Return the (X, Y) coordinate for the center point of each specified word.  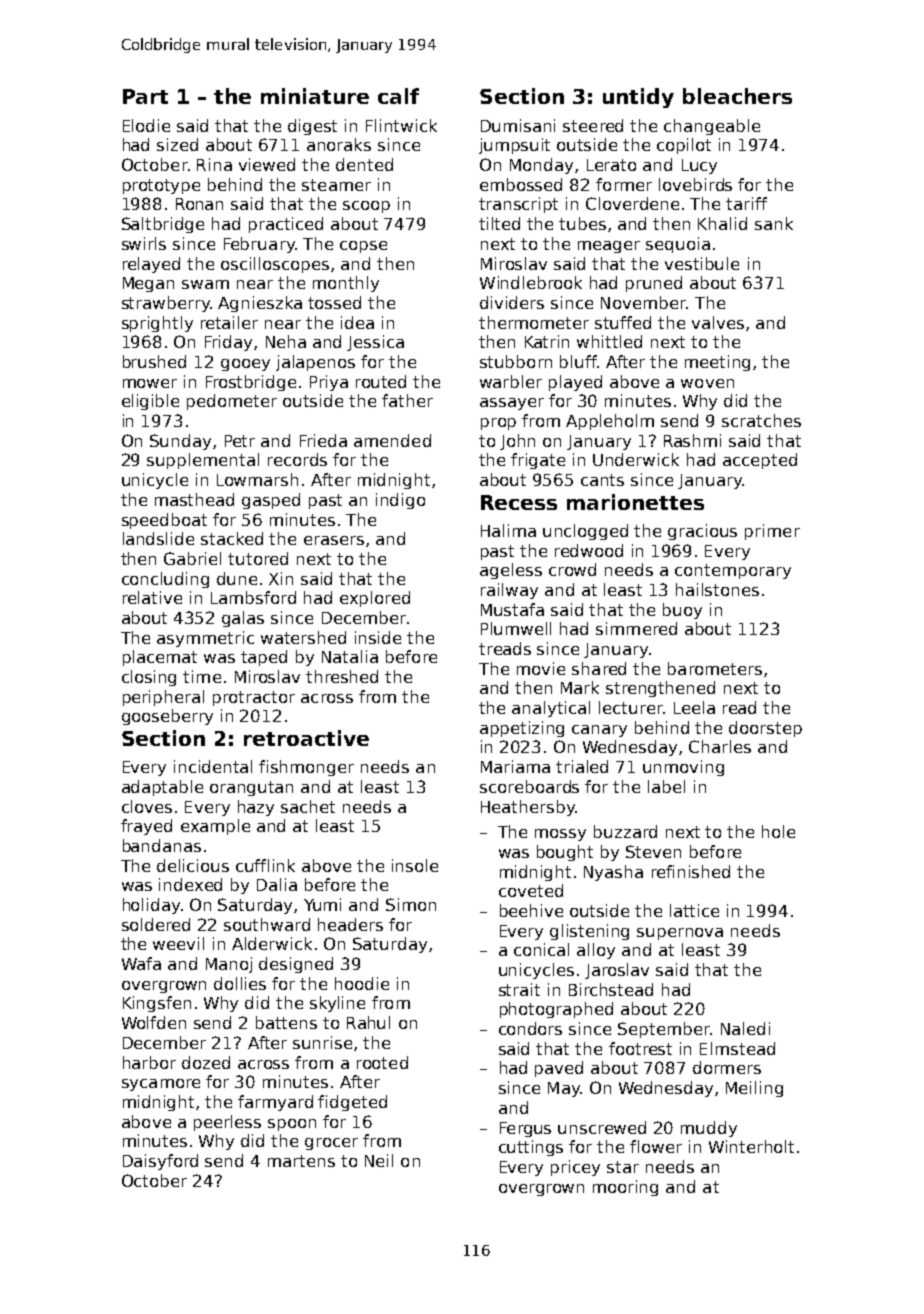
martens (301, 1161)
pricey (575, 1168)
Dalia (277, 884)
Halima (508, 530)
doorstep (765, 729)
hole (778, 831)
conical (541, 949)
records (297, 459)
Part (145, 96)
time (202, 676)
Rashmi (692, 440)
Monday (541, 166)
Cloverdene (632, 203)
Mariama (515, 766)
